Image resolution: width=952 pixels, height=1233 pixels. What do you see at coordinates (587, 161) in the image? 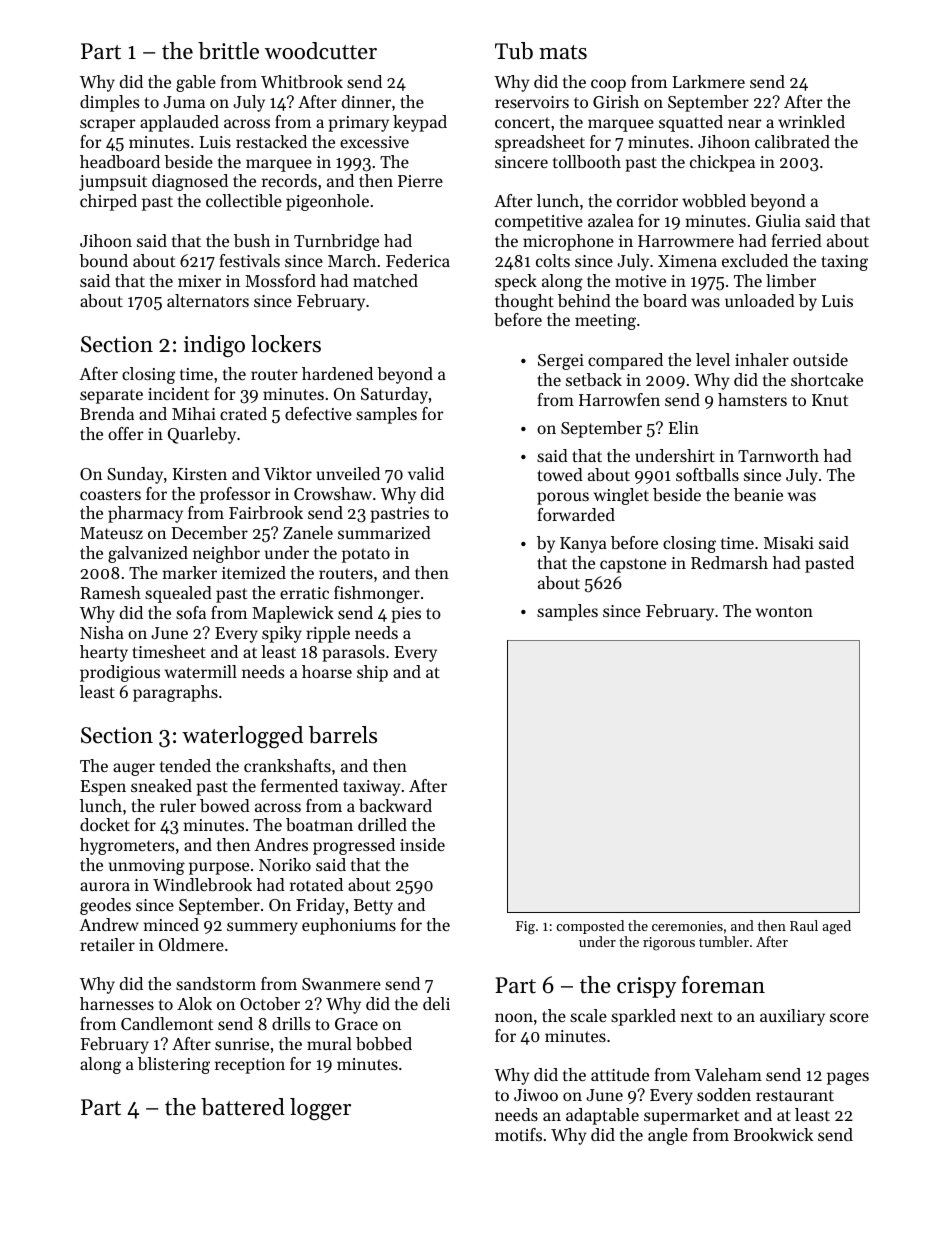
I see `tollbooth` at bounding box center [587, 161].
